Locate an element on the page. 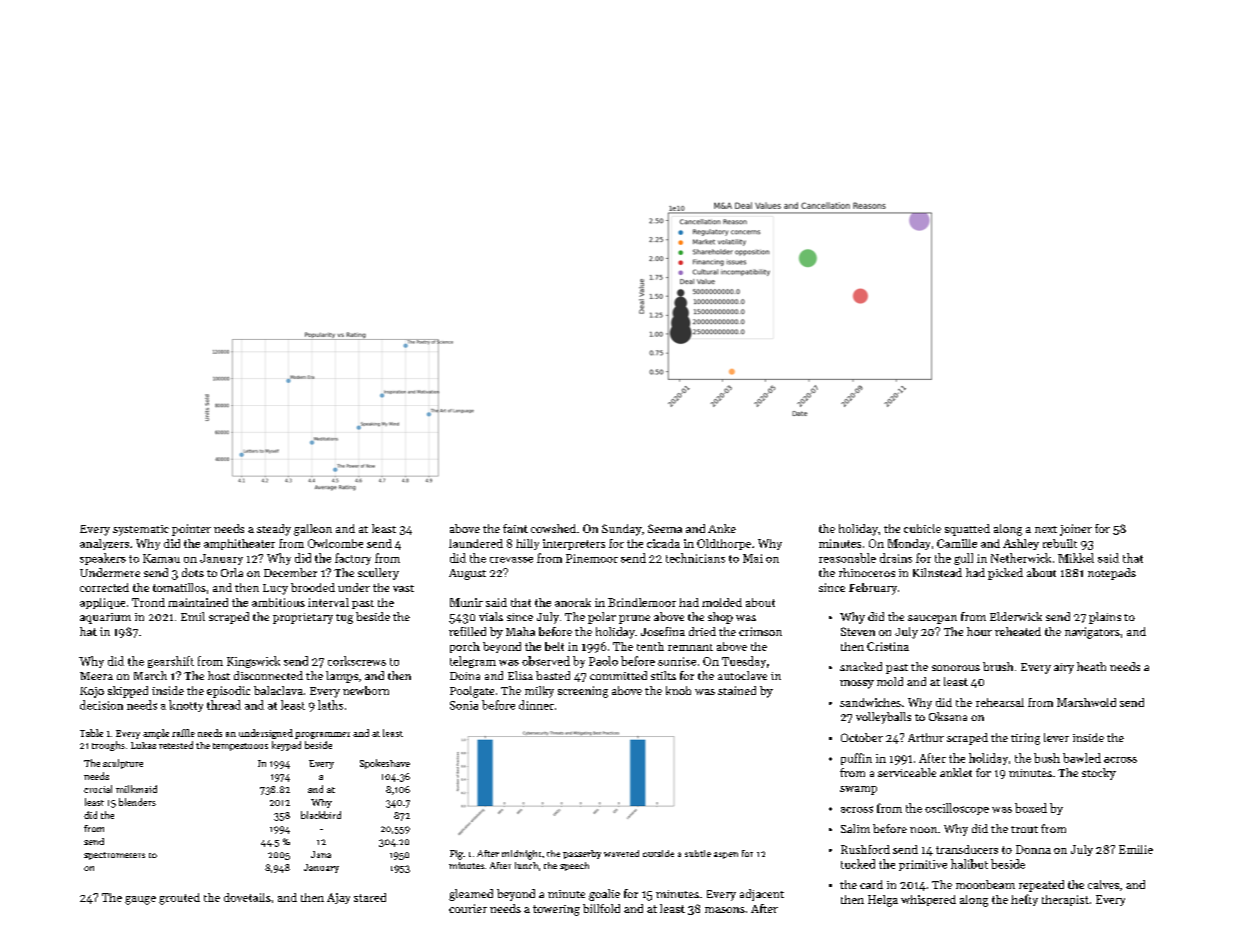  galleon is located at coordinates (313, 530).
